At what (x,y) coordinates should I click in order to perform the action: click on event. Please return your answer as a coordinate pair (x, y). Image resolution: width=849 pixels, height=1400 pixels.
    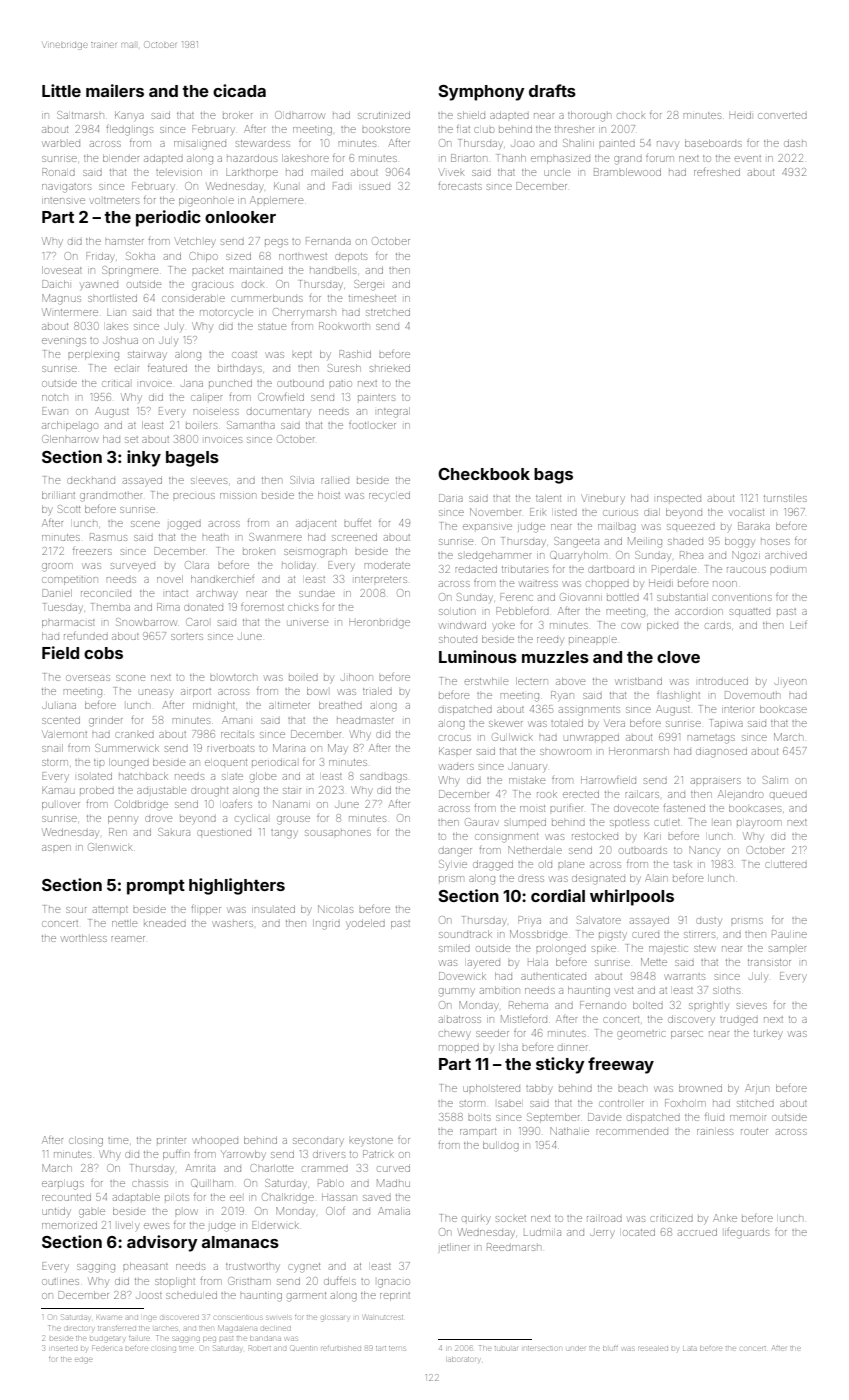
    Looking at the image, I should click on (748, 159).
